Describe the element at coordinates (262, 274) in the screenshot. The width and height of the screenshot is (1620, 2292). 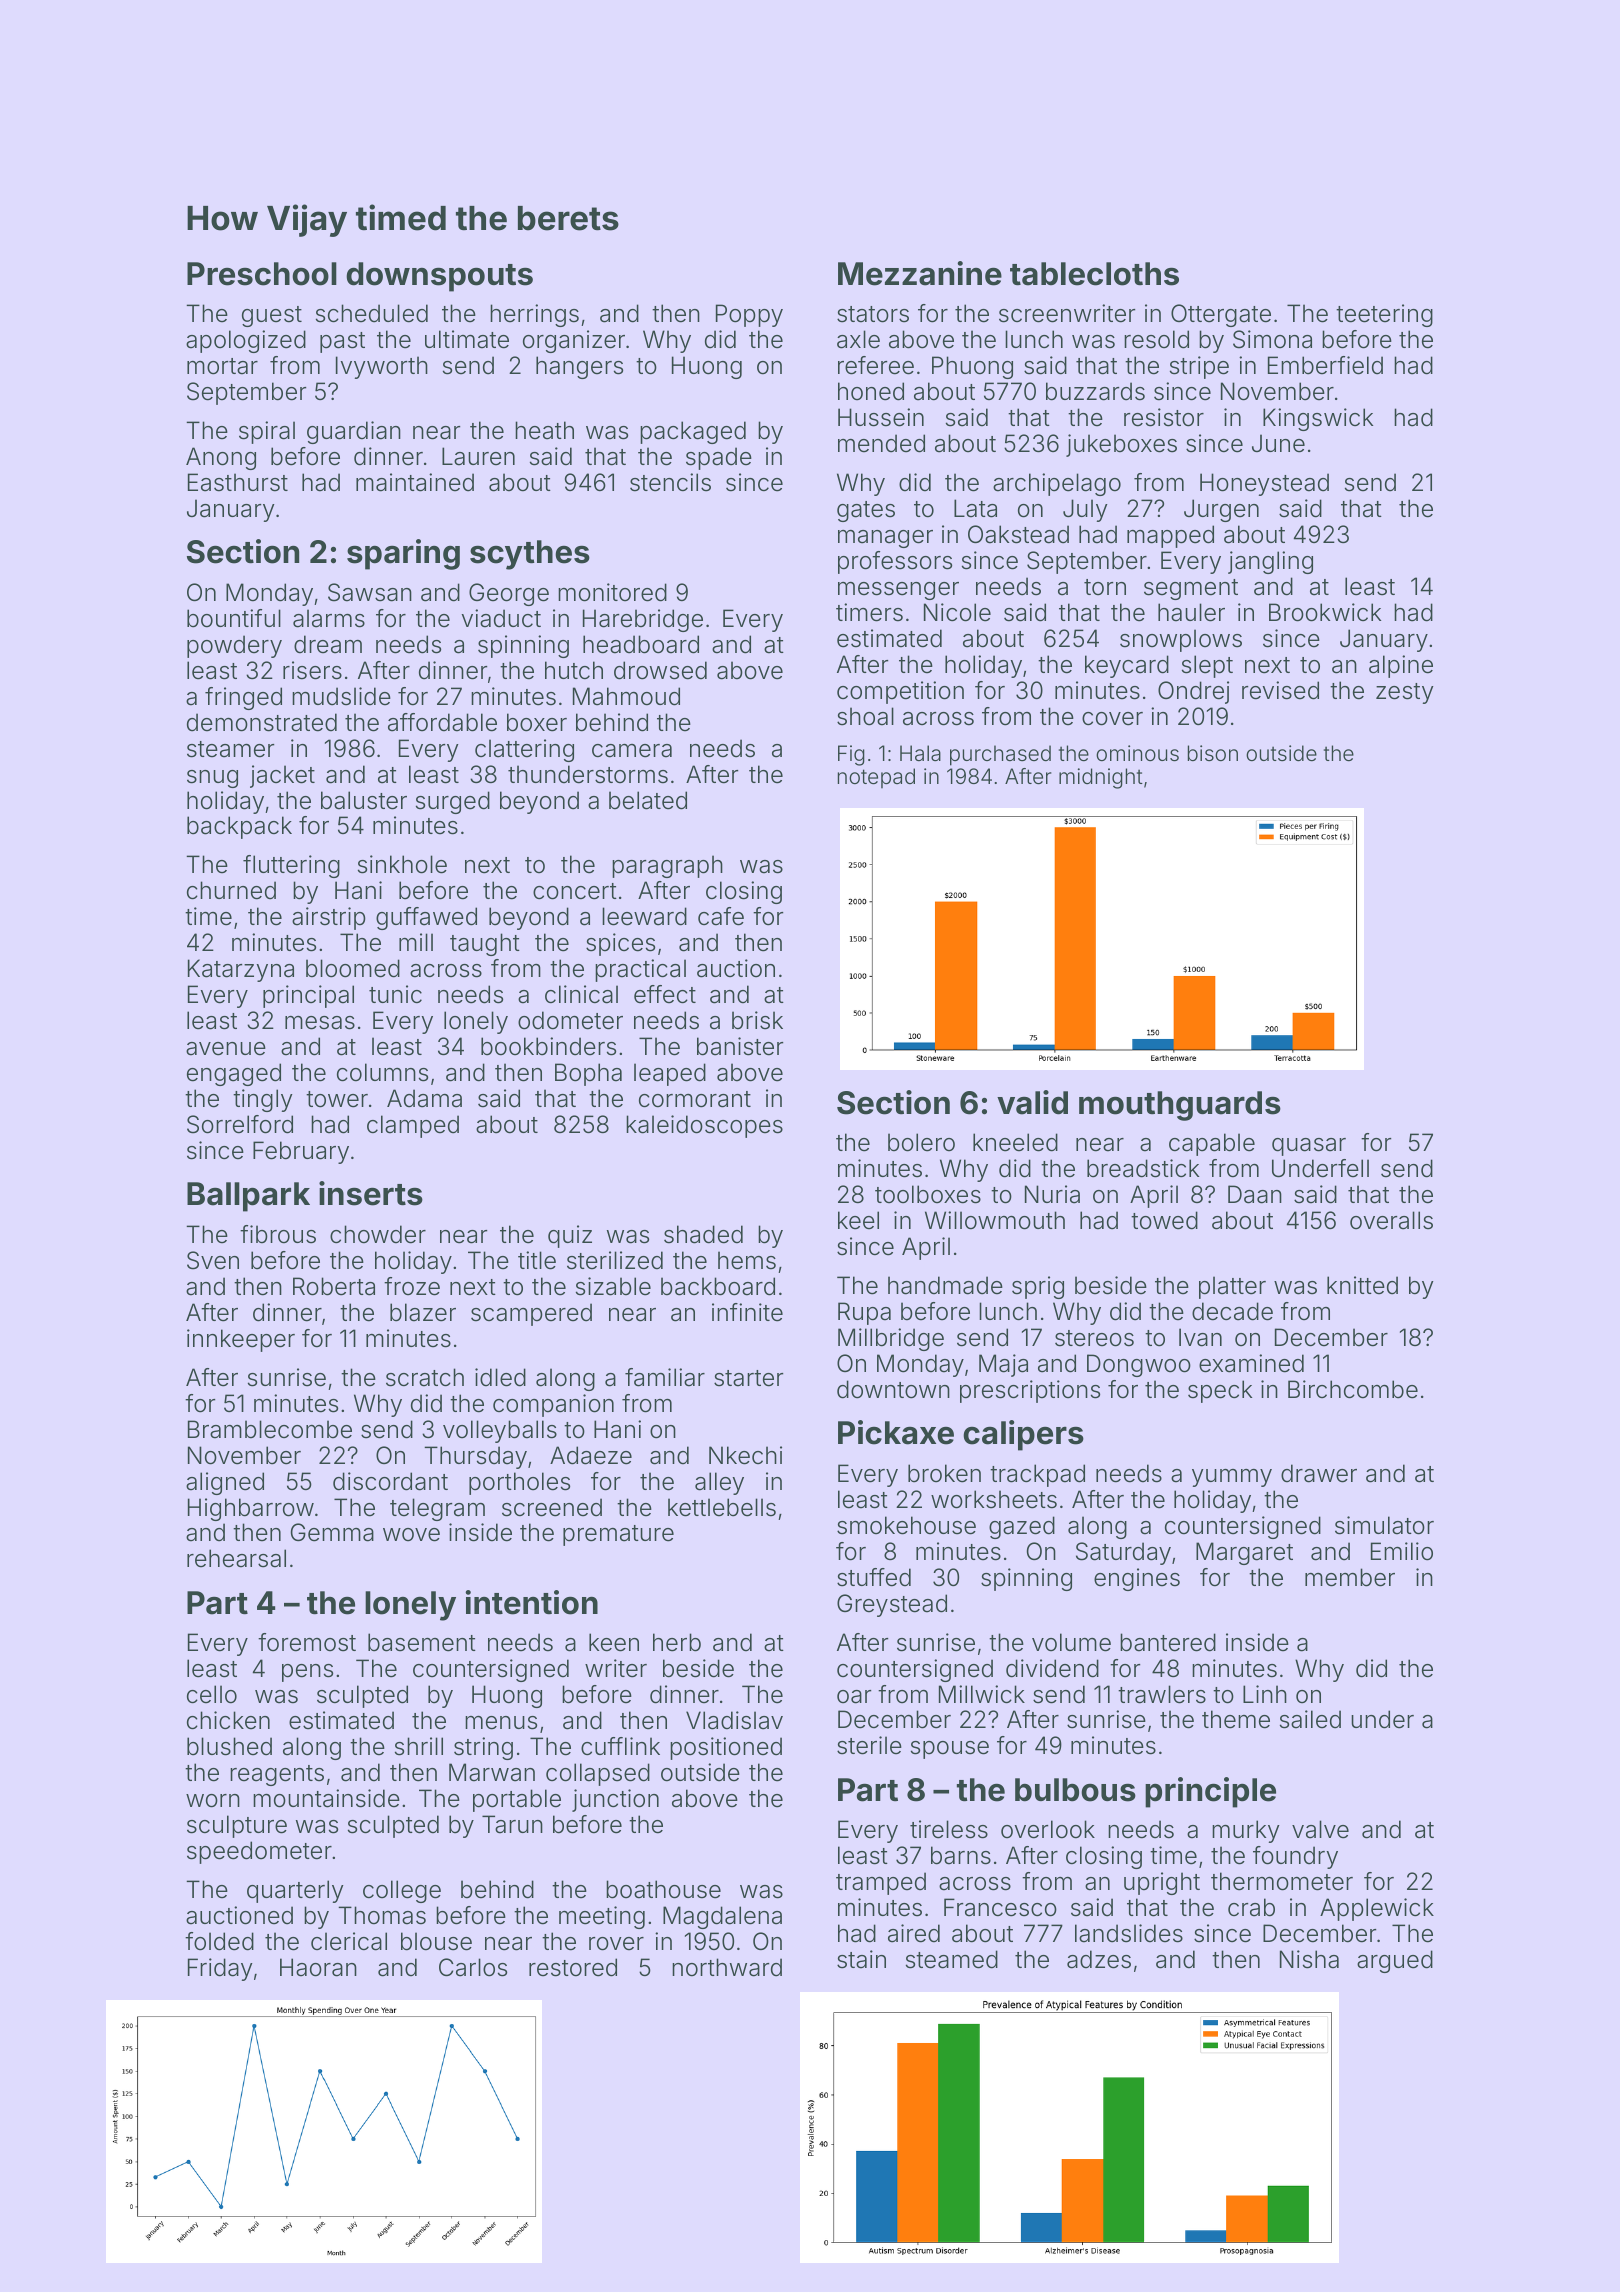
I see `Preschool` at that location.
